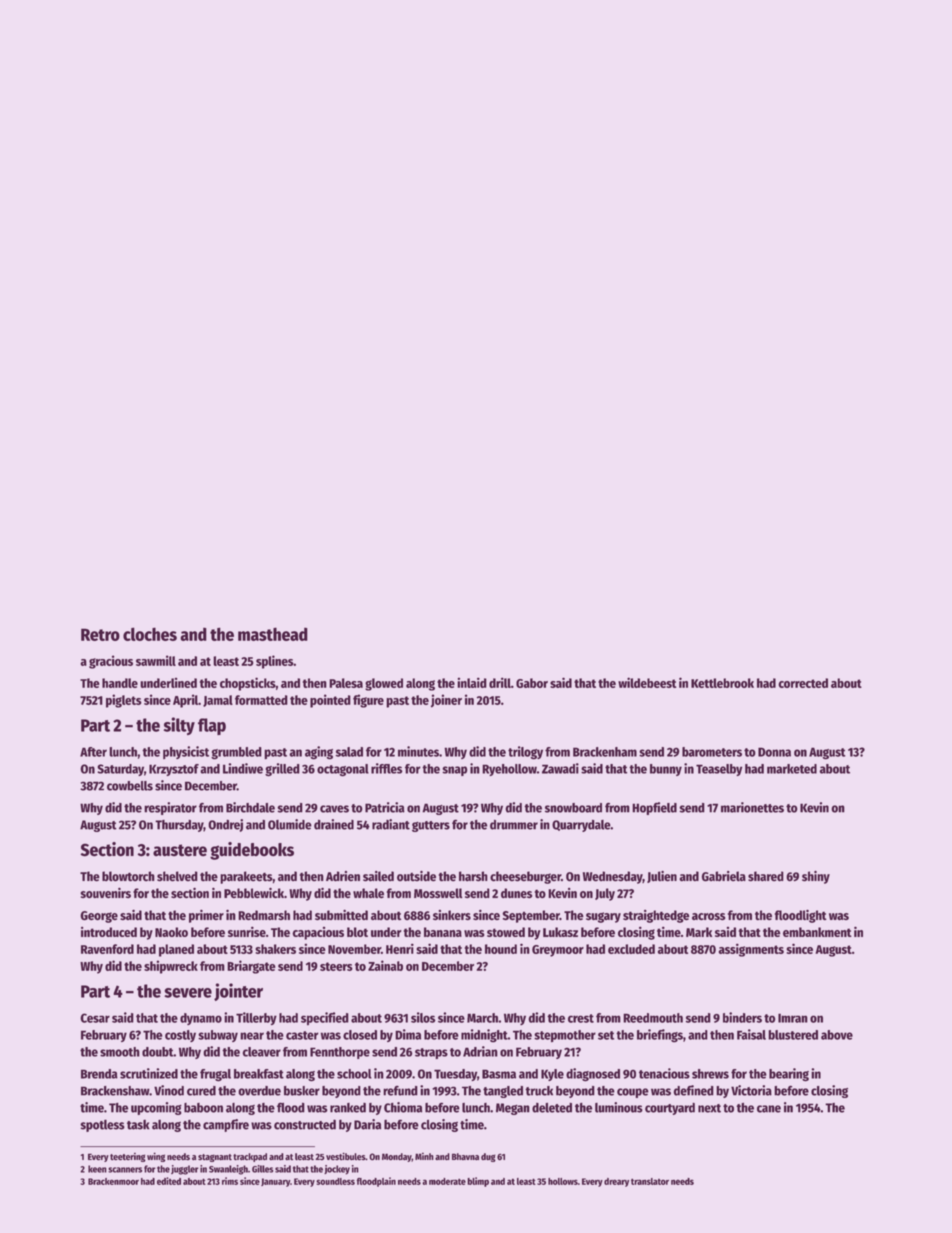 The height and width of the screenshot is (1233, 952). Describe the element at coordinates (100, 634) in the screenshot. I see `Retro` at that location.
